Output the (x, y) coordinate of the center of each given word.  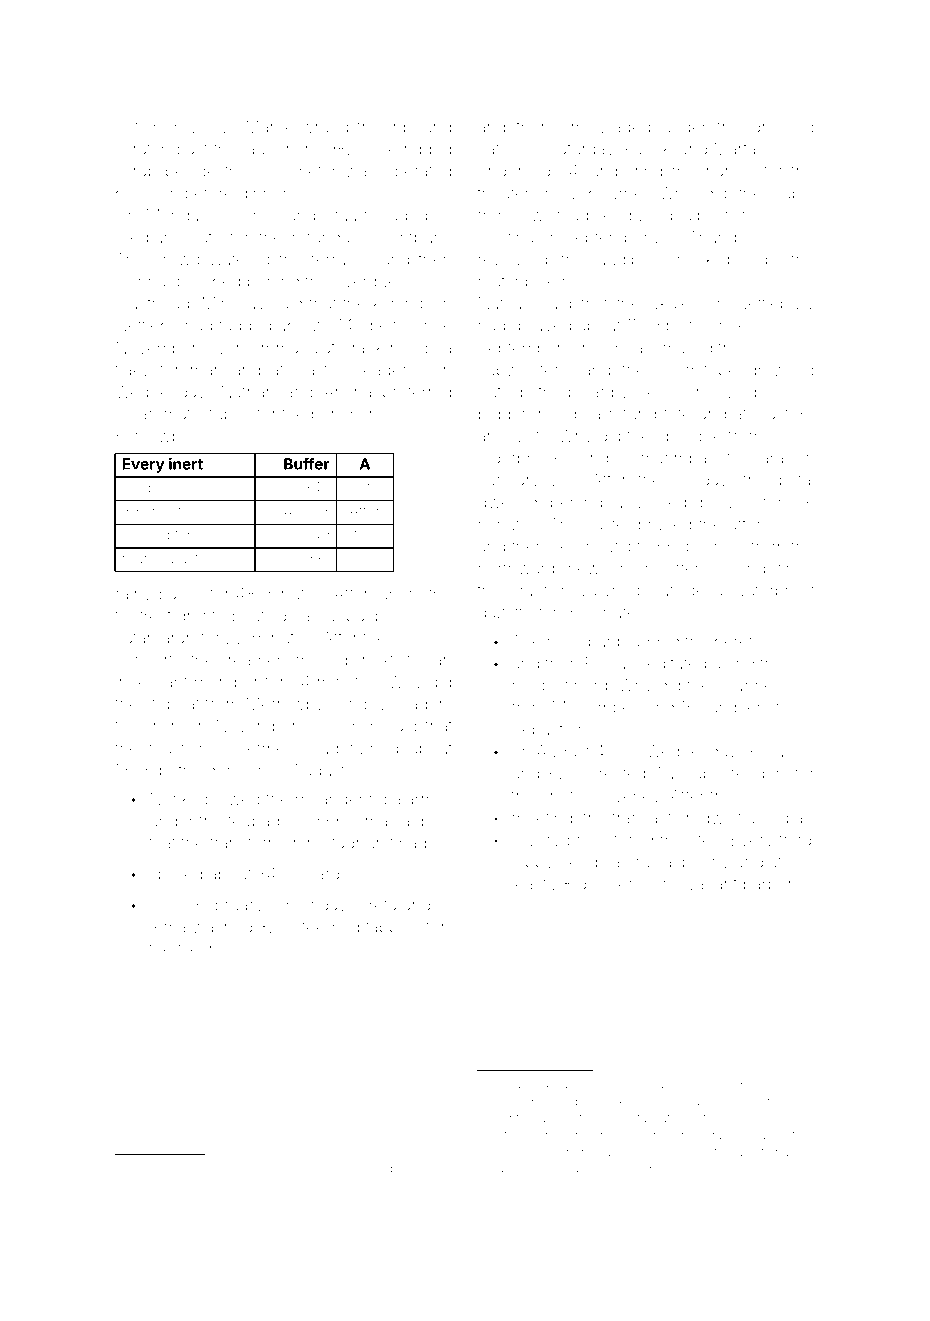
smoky (268, 1170)
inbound (420, 127)
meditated (669, 663)
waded (625, 127)
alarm (413, 799)
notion (138, 127)
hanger (510, 1170)
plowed (232, 800)
